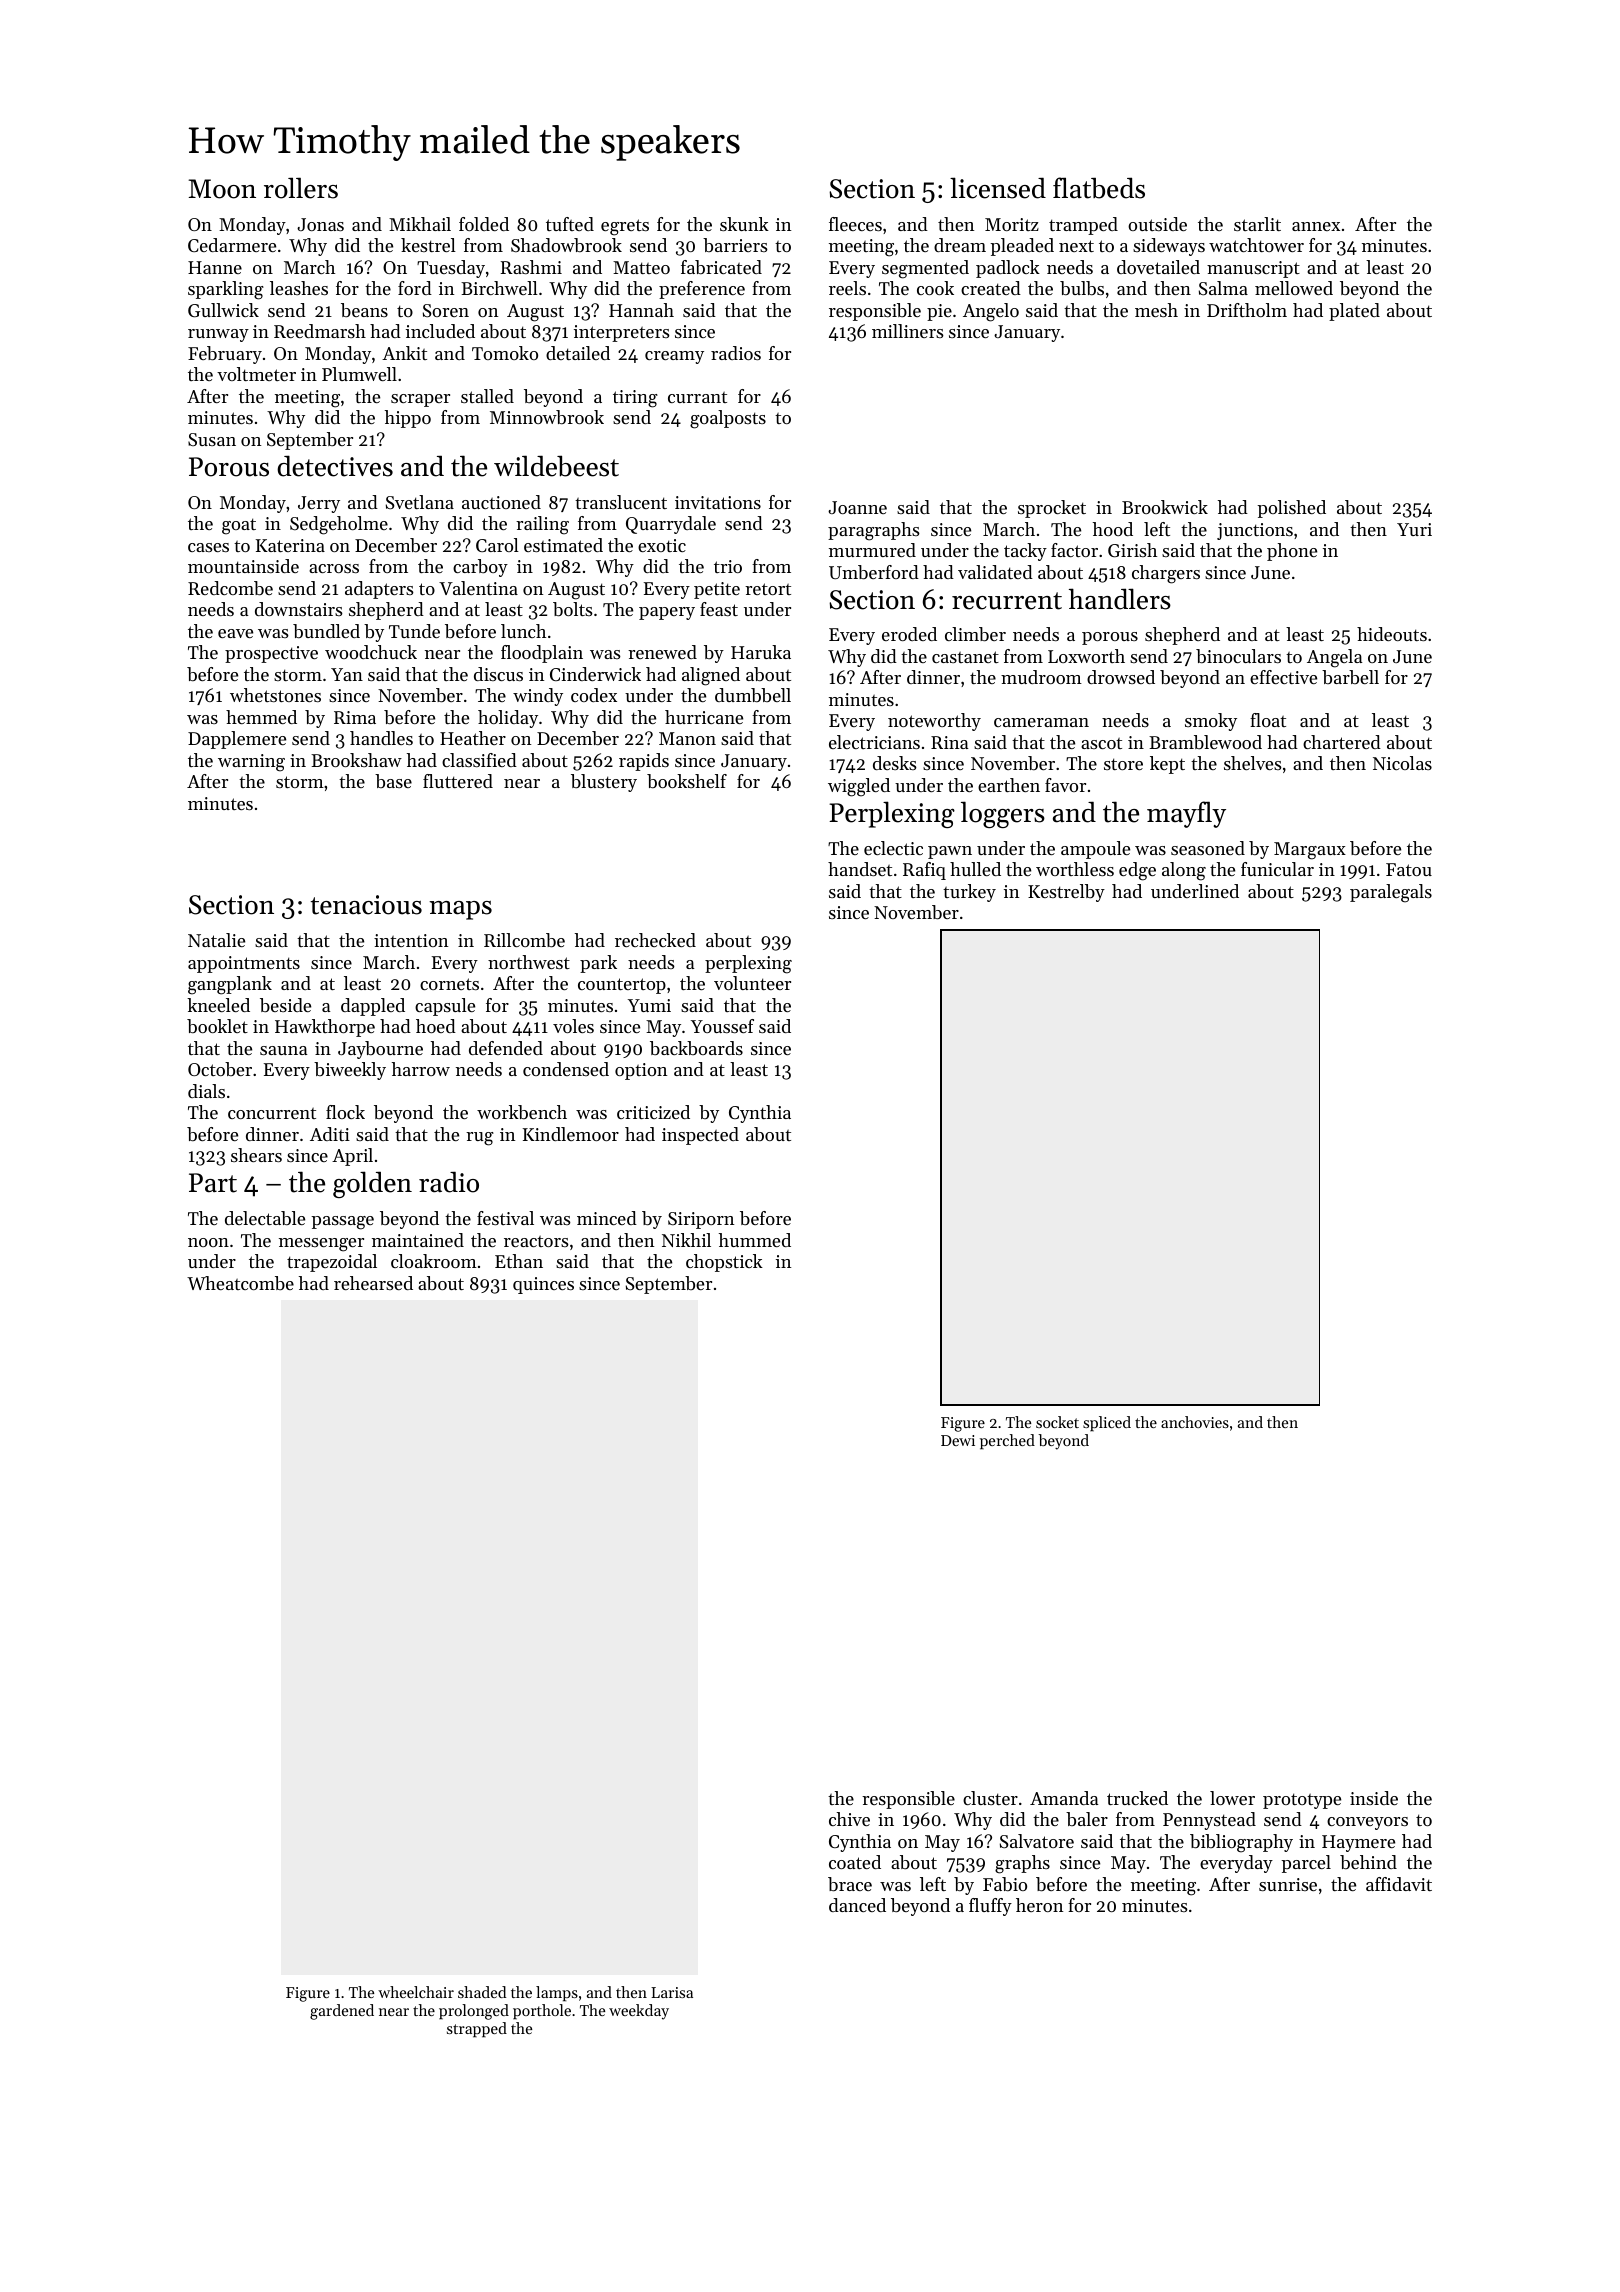 This document has height=2292, width=1620. I want to click on flatbeds, so click(1099, 188).
